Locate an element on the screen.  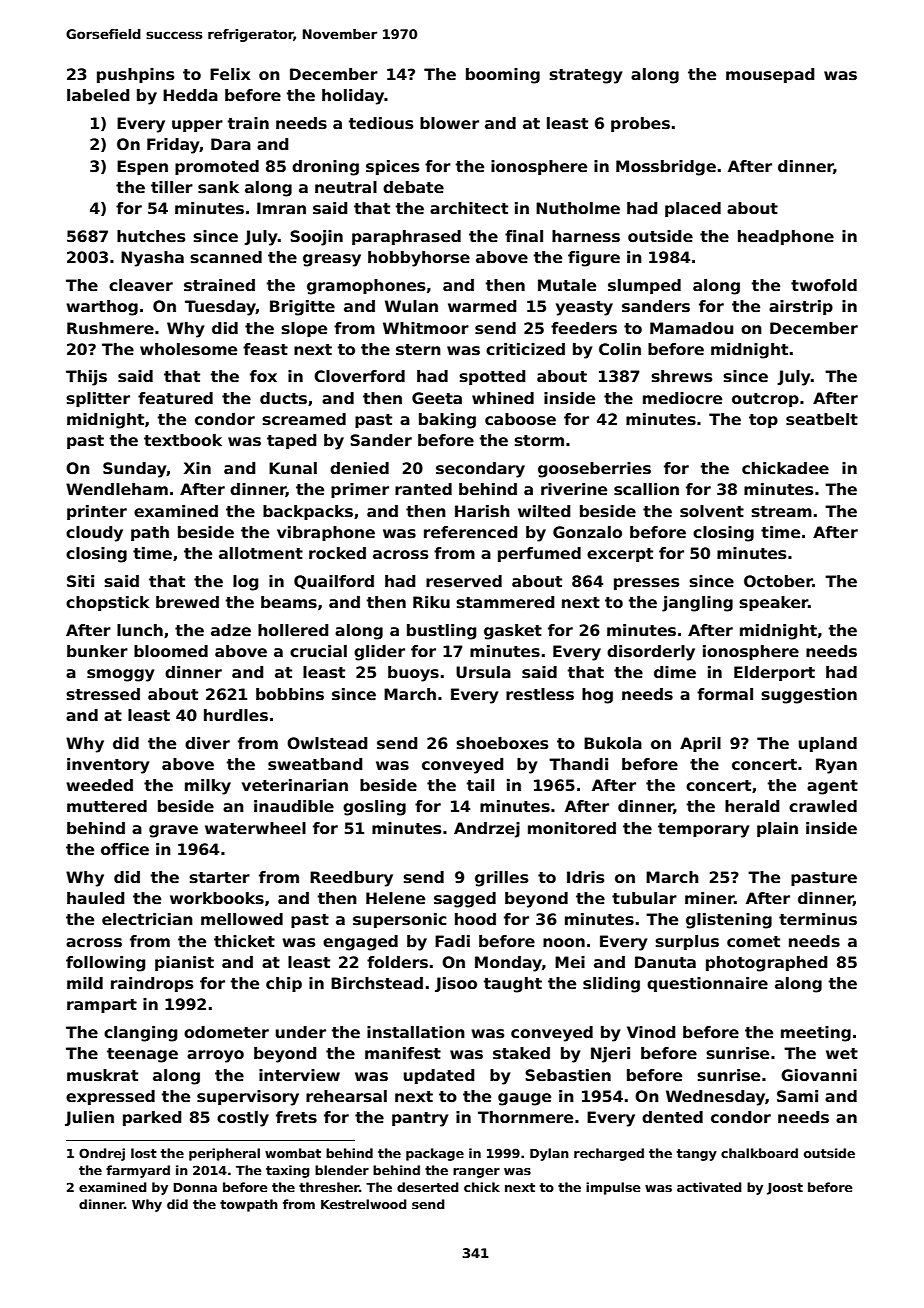
meeting is located at coordinates (816, 1034).
